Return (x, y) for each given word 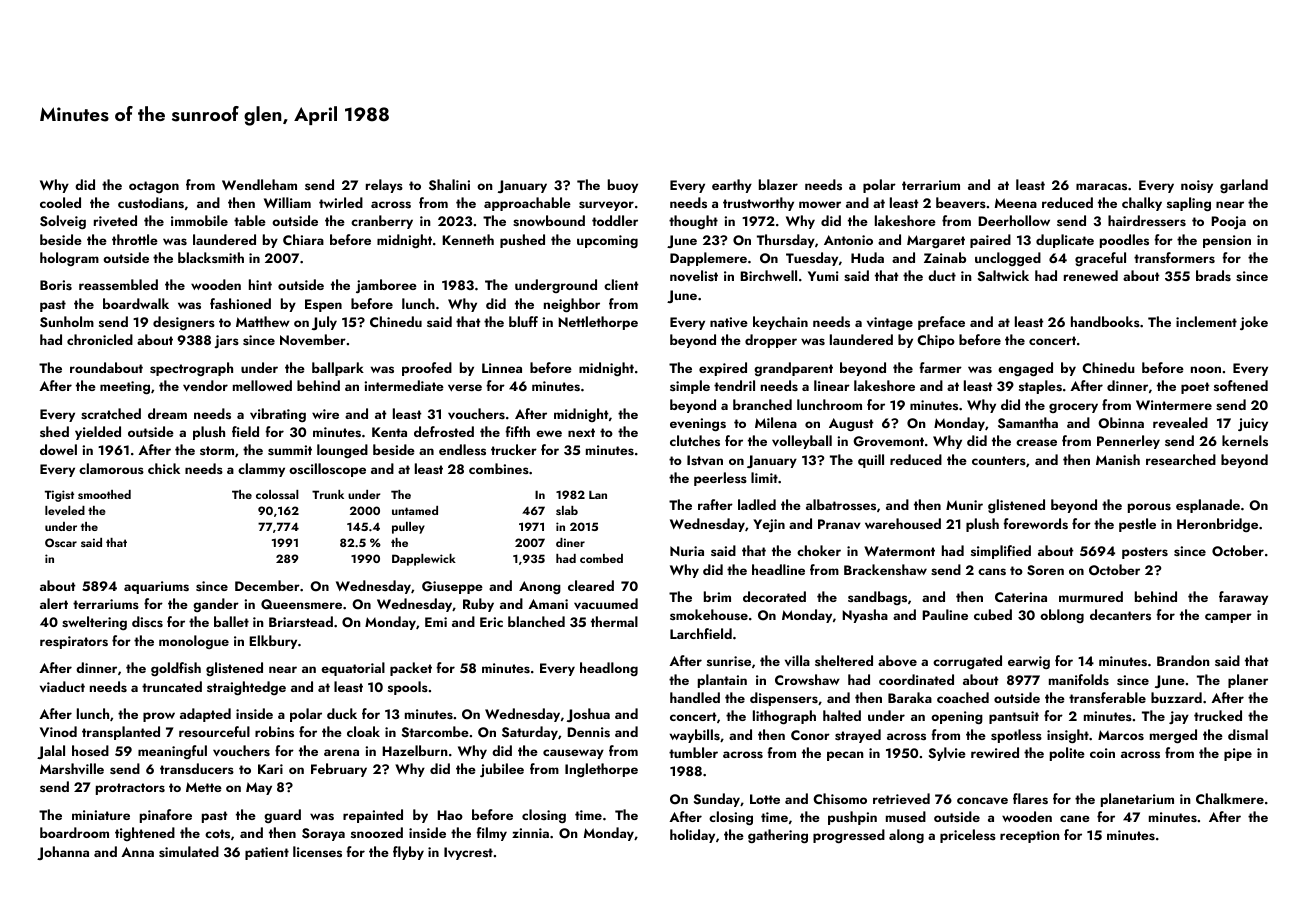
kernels (1245, 440)
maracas (1101, 186)
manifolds (1079, 679)
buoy (623, 186)
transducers (197, 768)
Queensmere (301, 604)
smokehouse (709, 614)
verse (465, 388)
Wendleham (259, 184)
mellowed (262, 385)
